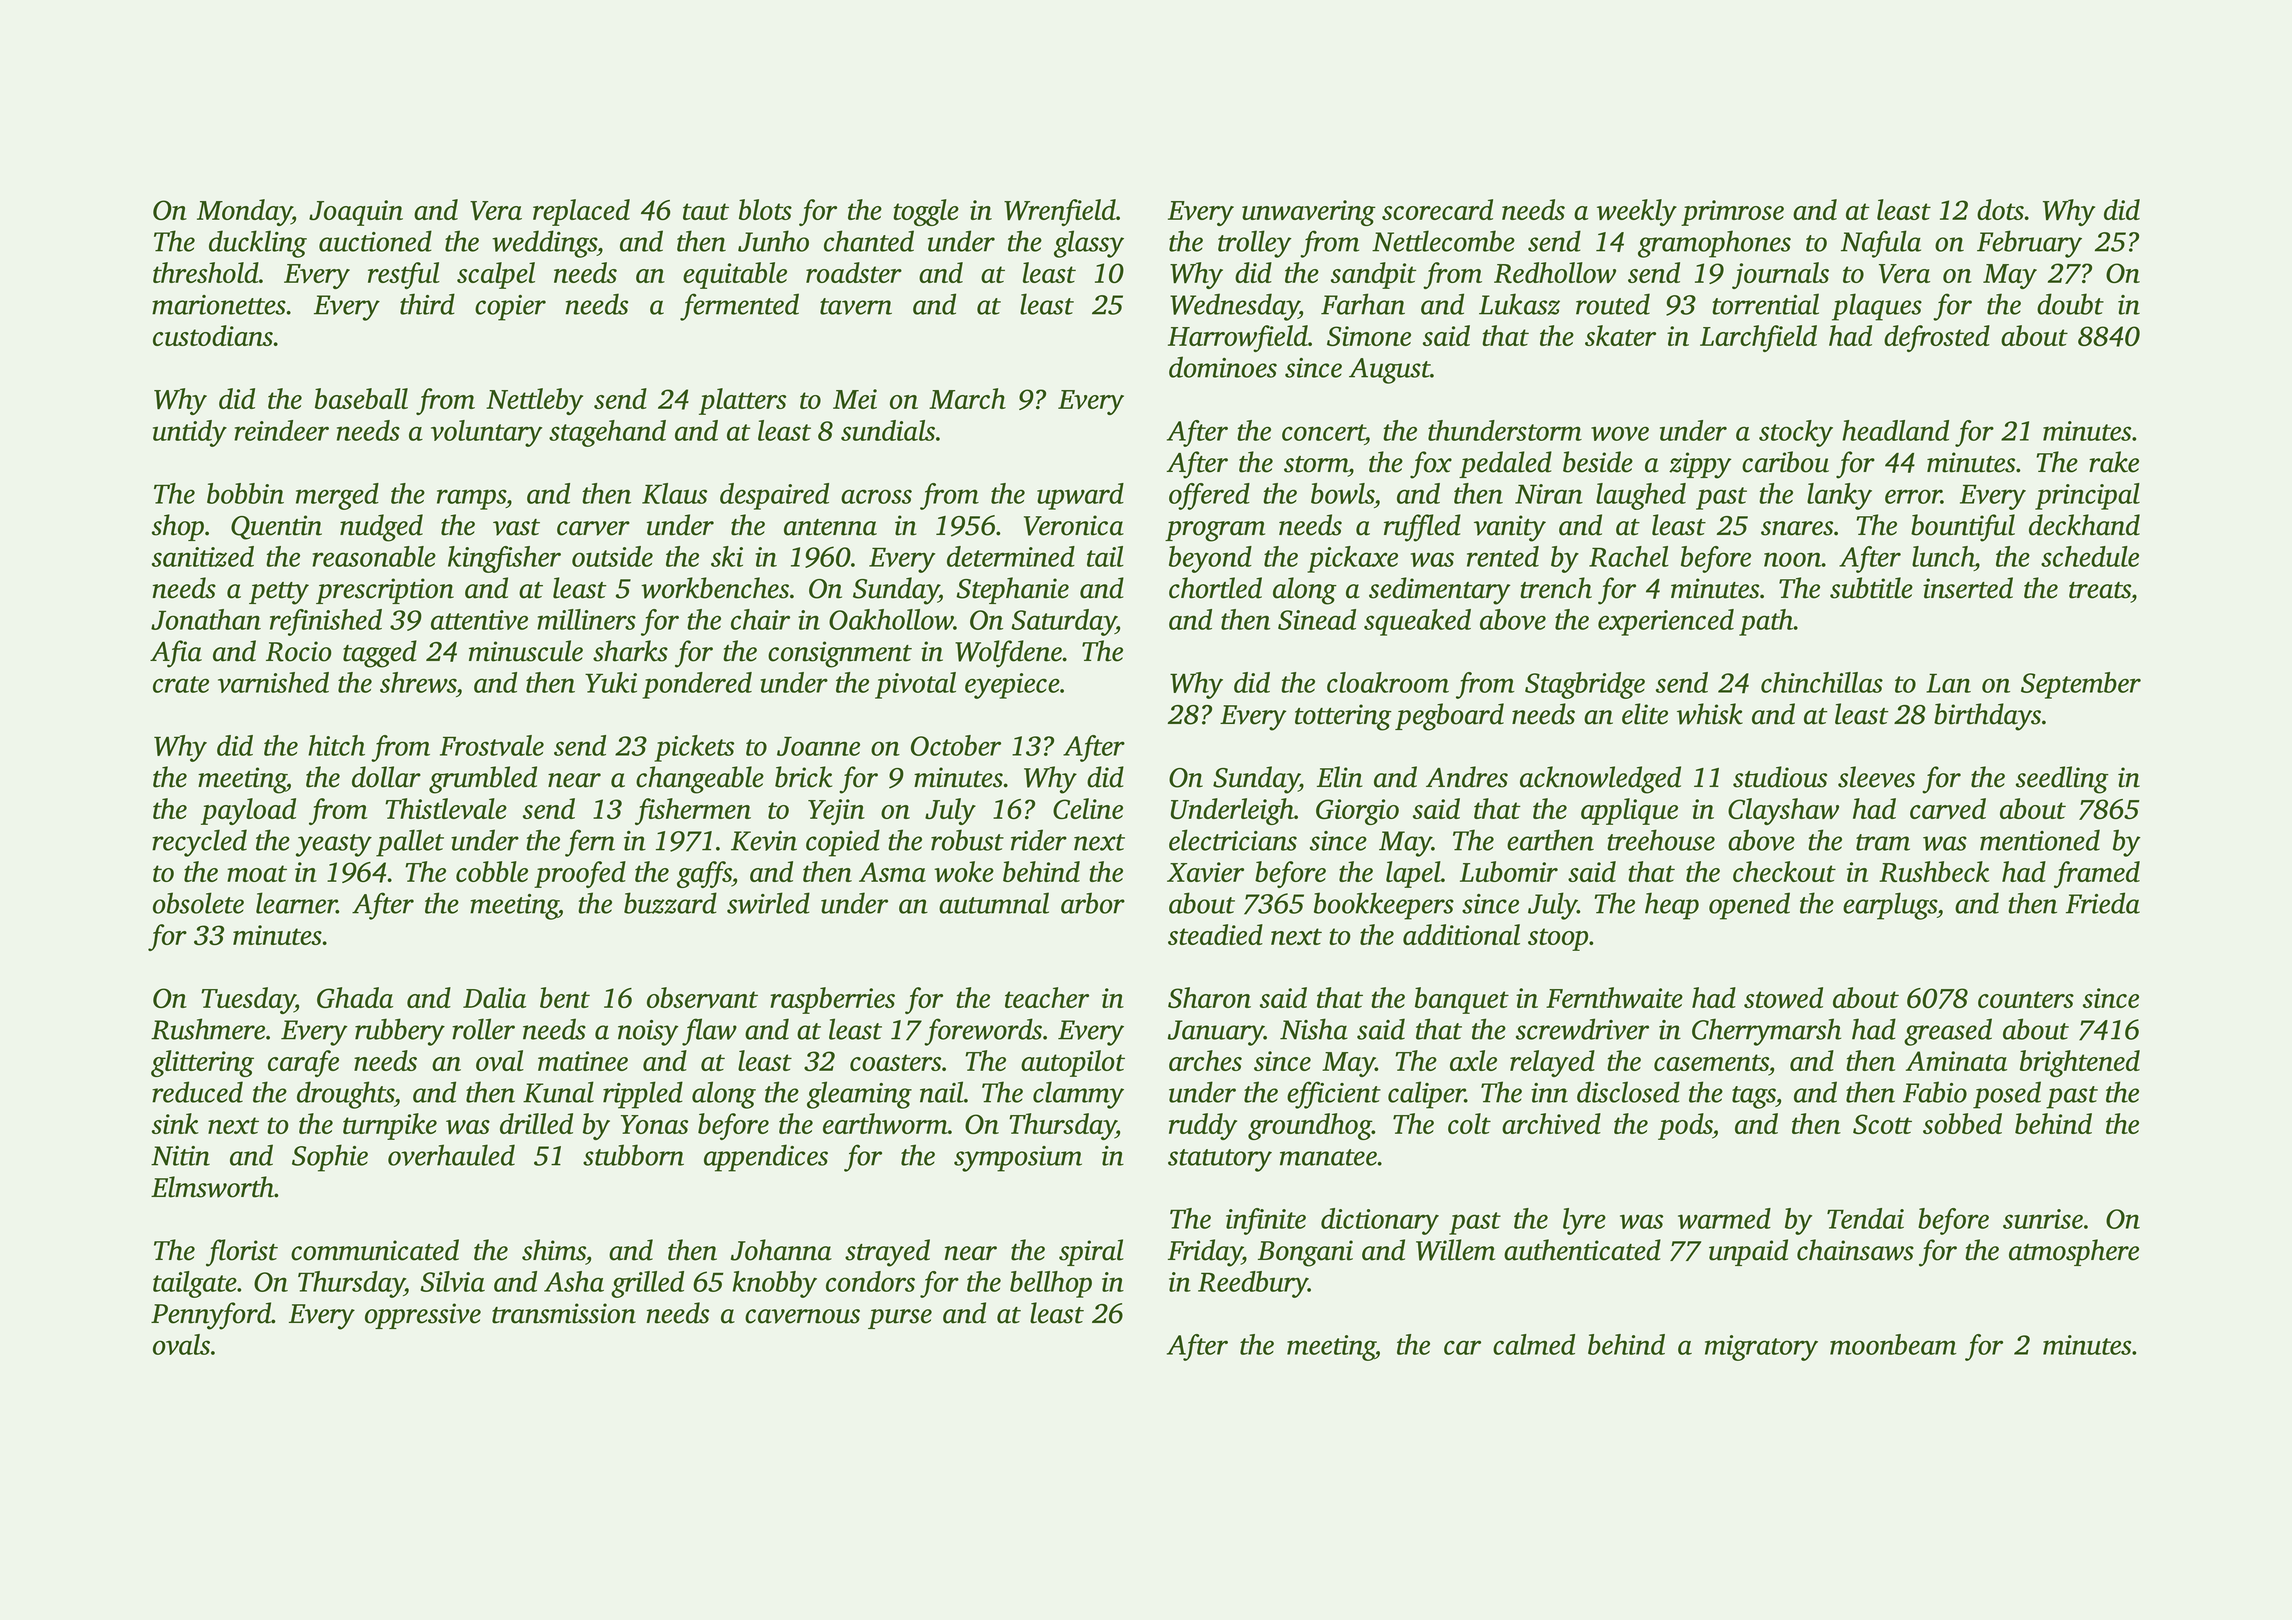 The height and width of the screenshot is (1620, 2292). Describe the element at coordinates (1461, 934) in the screenshot. I see `additional` at that location.
